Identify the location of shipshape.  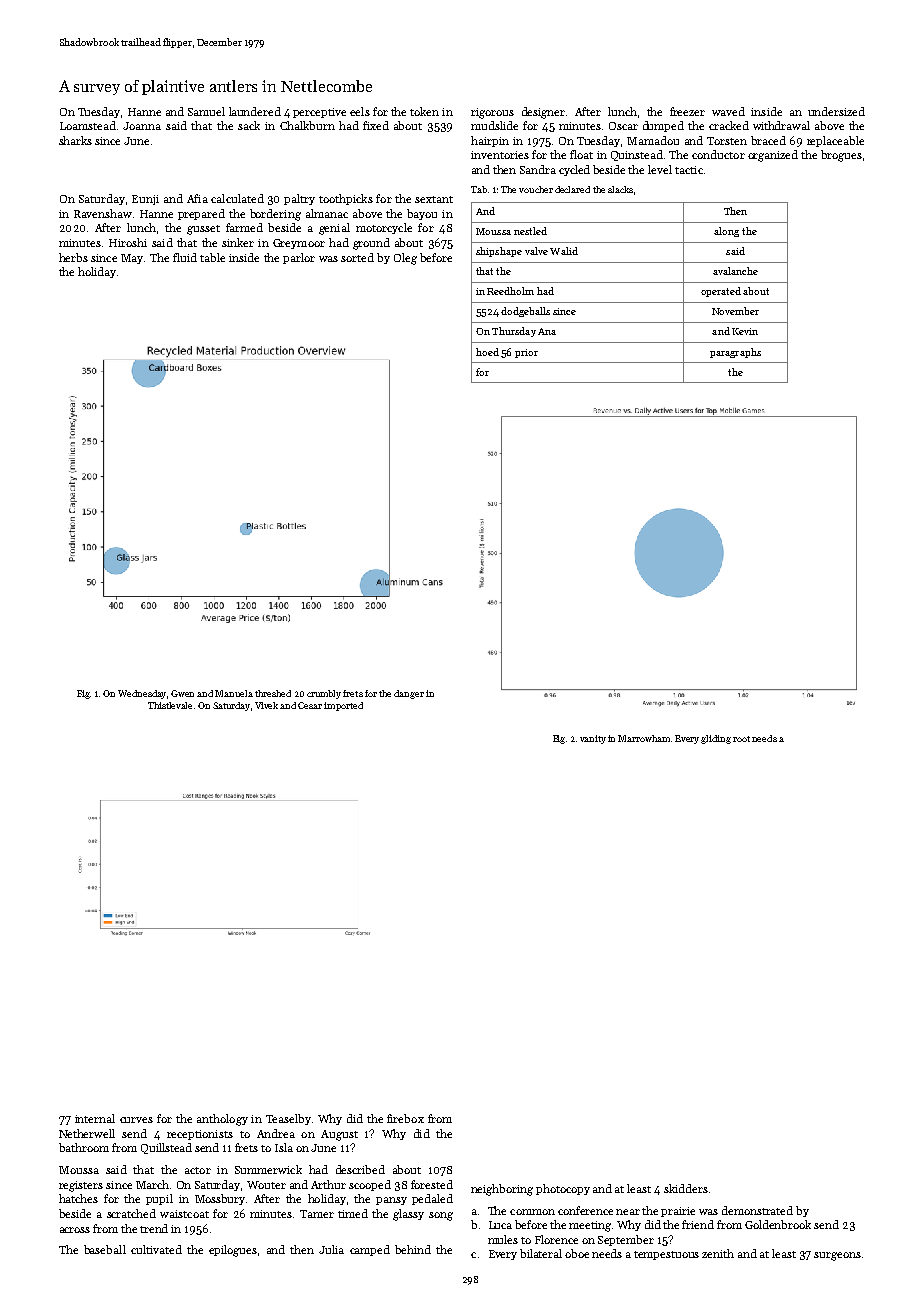
(499, 252).
